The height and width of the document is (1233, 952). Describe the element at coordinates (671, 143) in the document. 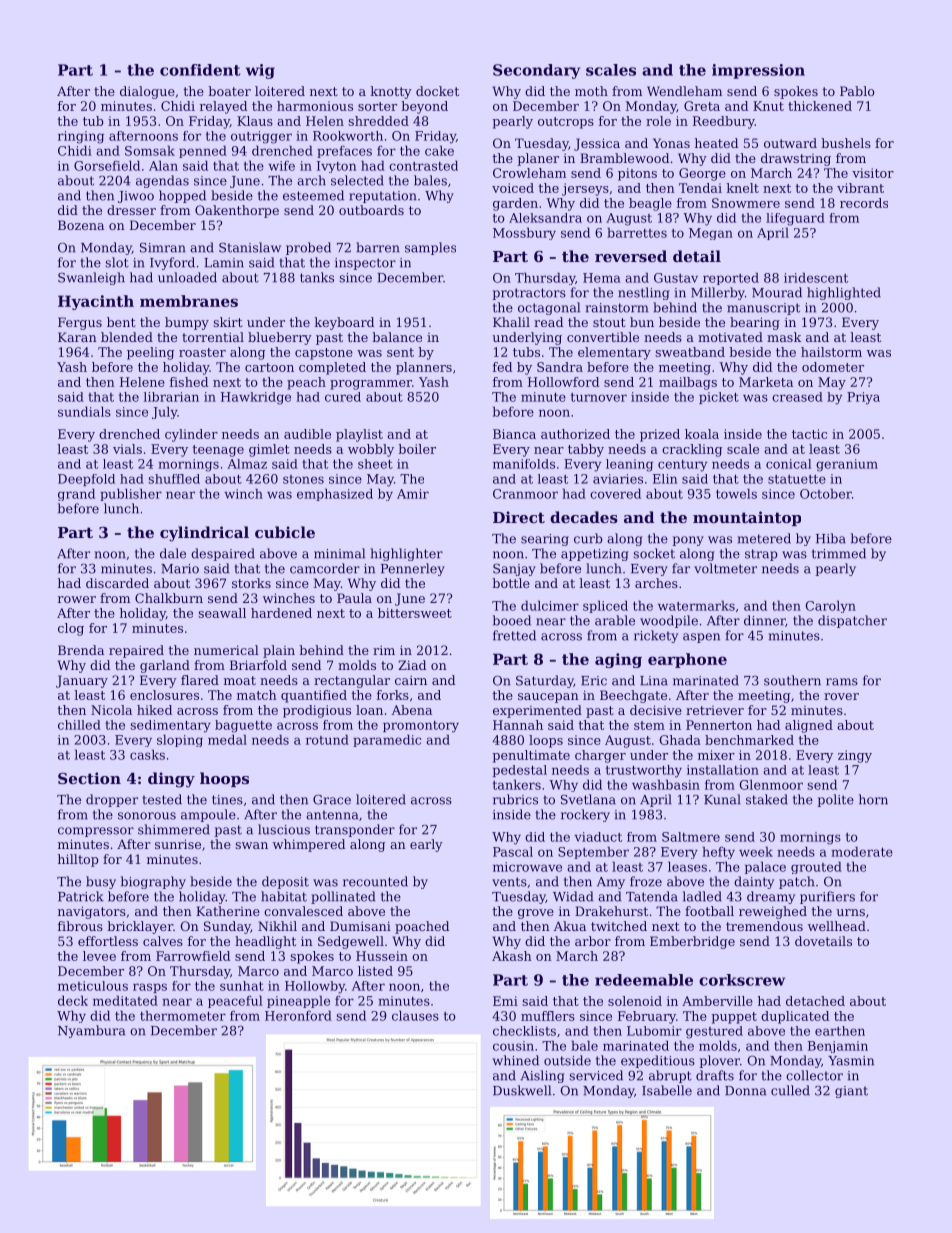

I see `Yonas` at that location.
